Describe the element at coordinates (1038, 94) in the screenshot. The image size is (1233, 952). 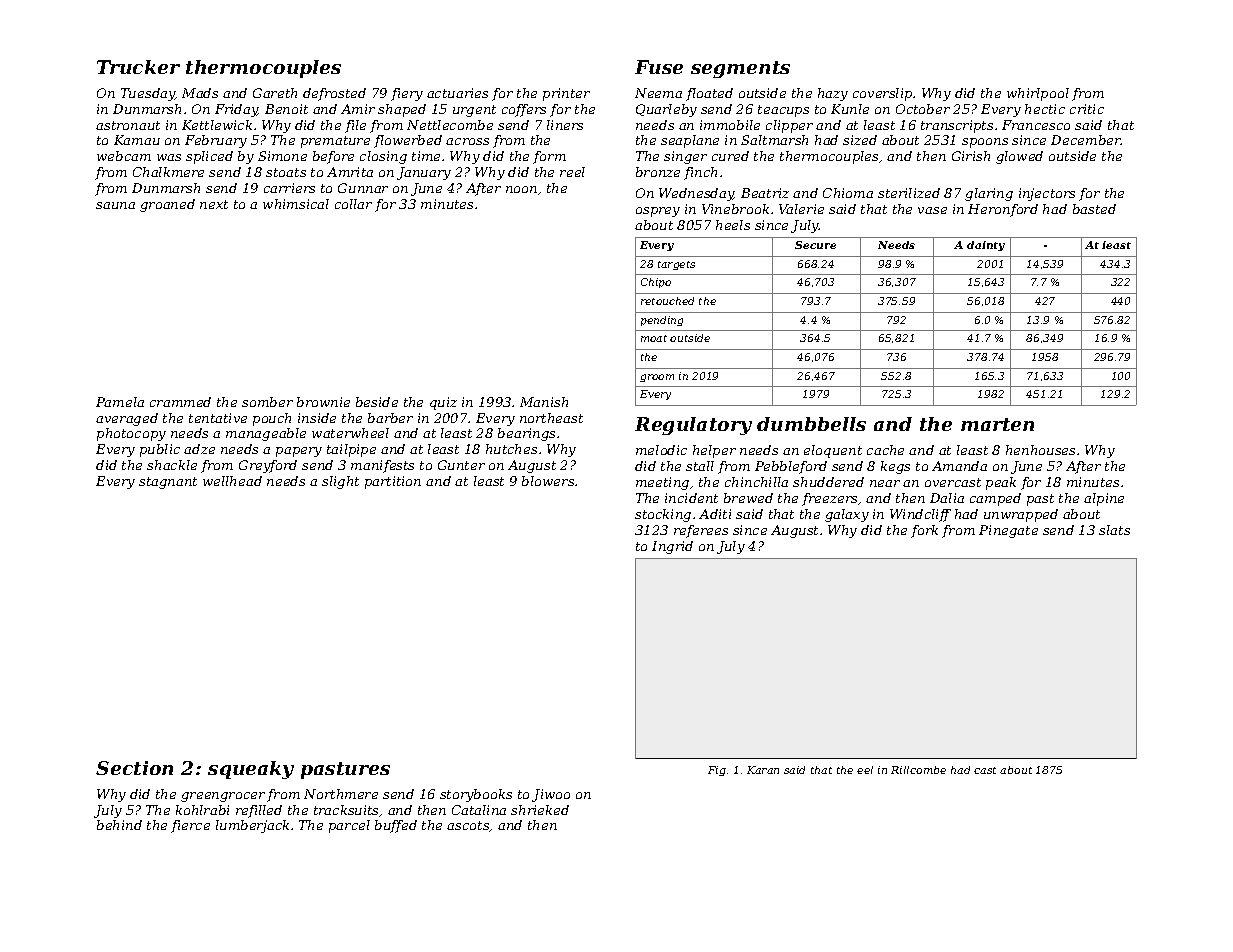
I see `whirlpool` at that location.
